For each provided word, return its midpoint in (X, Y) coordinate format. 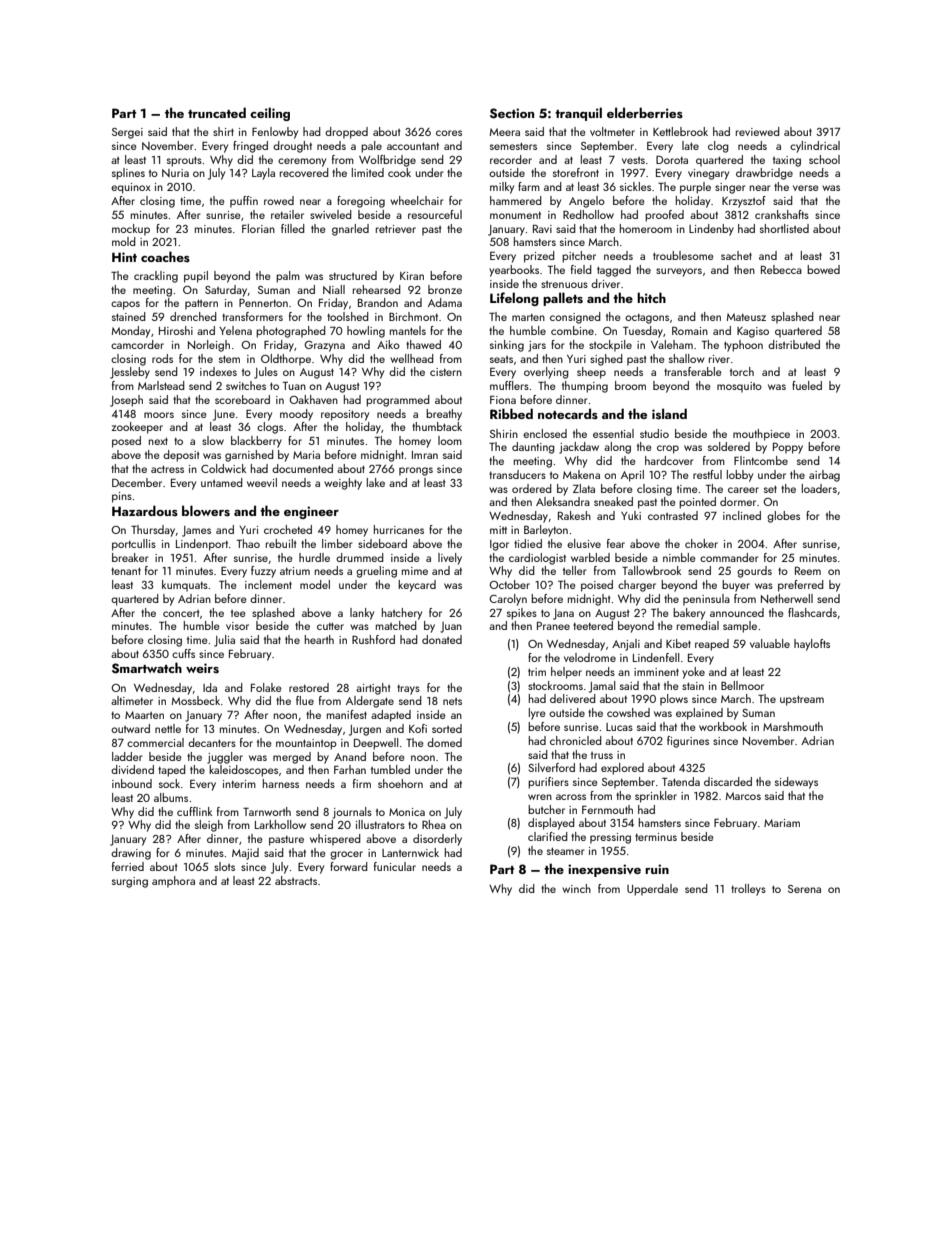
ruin (657, 869)
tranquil (578, 114)
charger (637, 586)
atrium (295, 571)
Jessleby (130, 373)
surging (130, 882)
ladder (127, 756)
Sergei (127, 133)
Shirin (504, 433)
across (571, 797)
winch (576, 888)
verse (806, 188)
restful (707, 474)
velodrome (590, 657)
